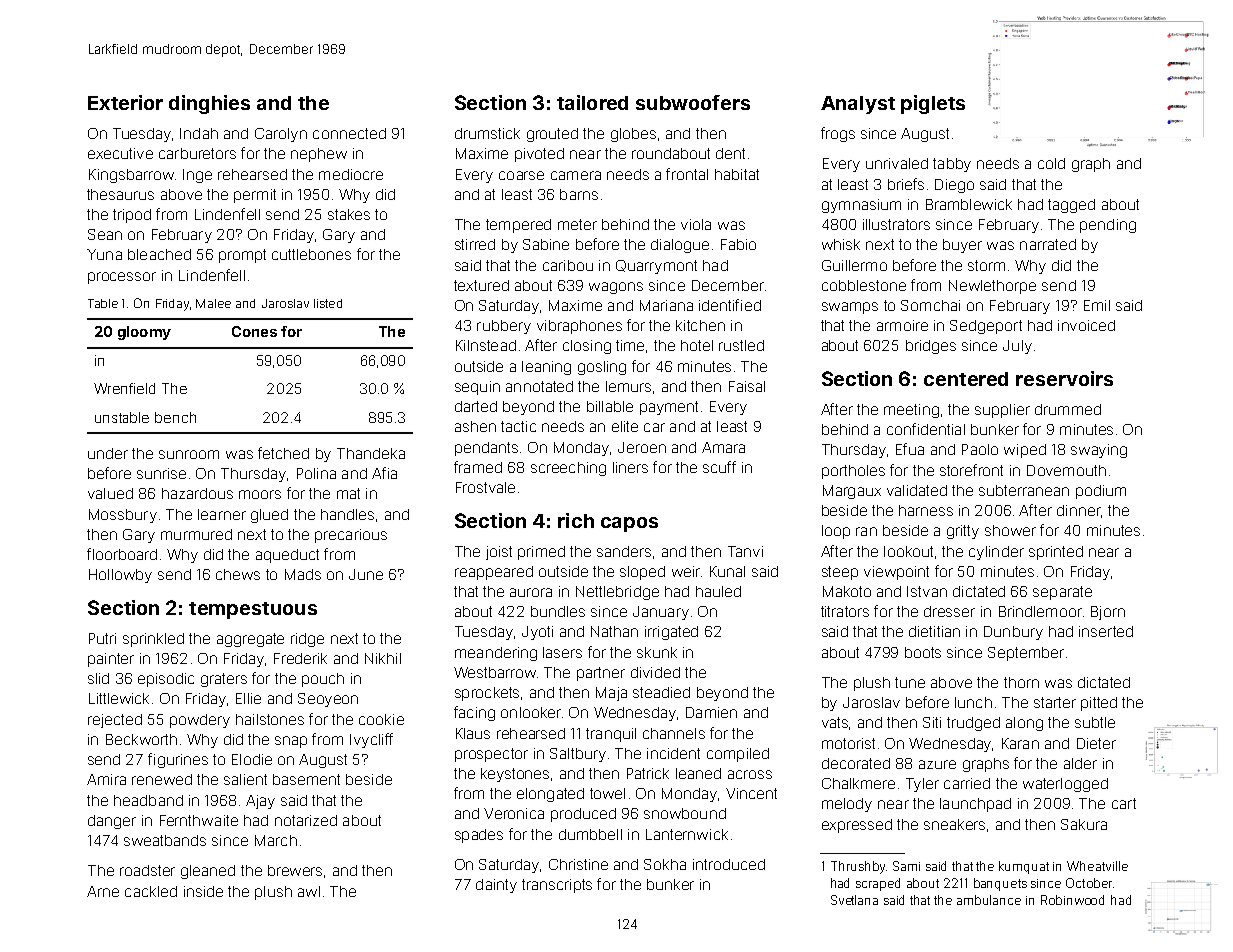 Image resolution: width=1233 pixels, height=952 pixels. What do you see at coordinates (518, 426) in the screenshot?
I see `tactic` at bounding box center [518, 426].
